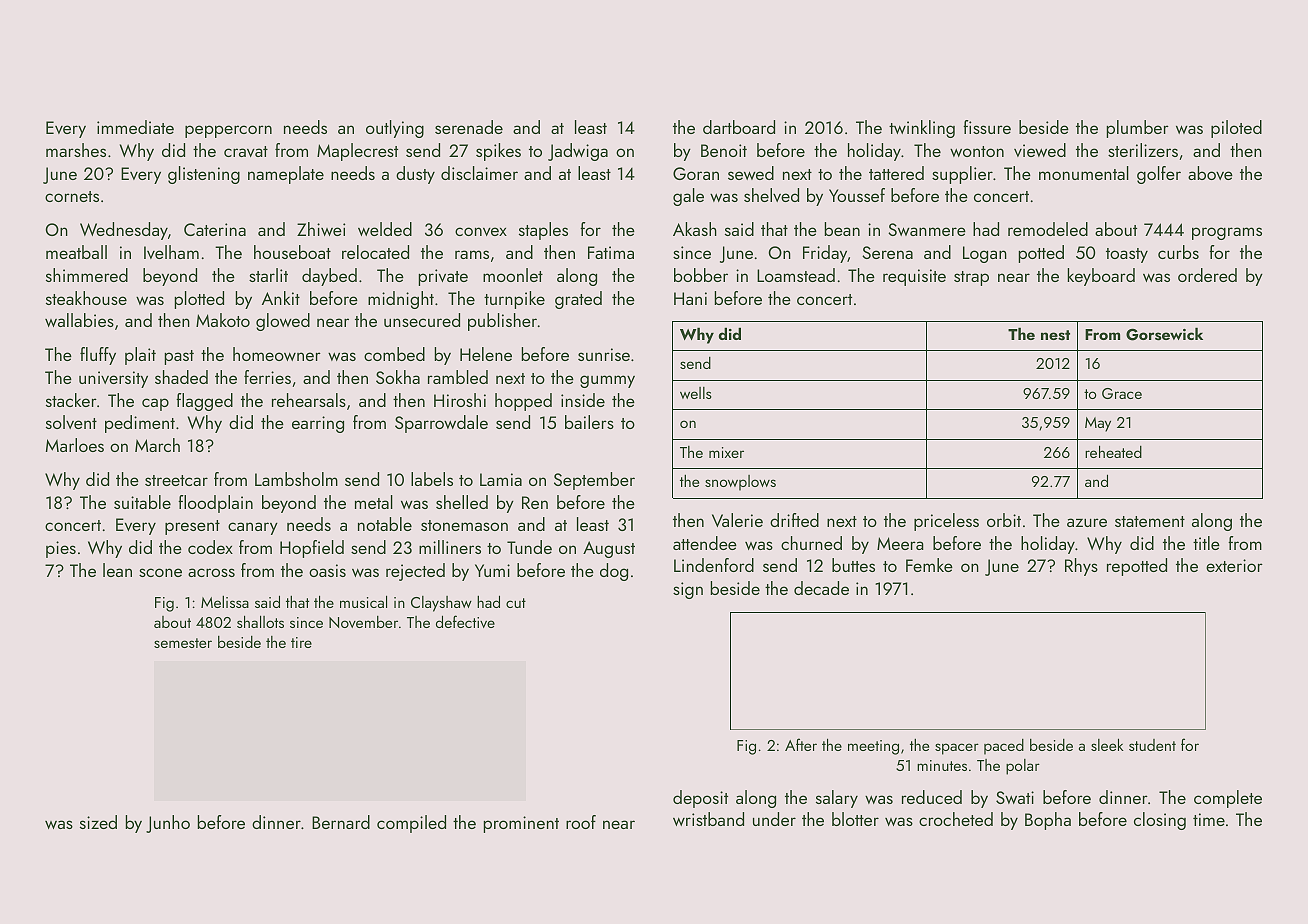 The height and width of the screenshot is (924, 1308). I want to click on crocheted, so click(956, 819).
